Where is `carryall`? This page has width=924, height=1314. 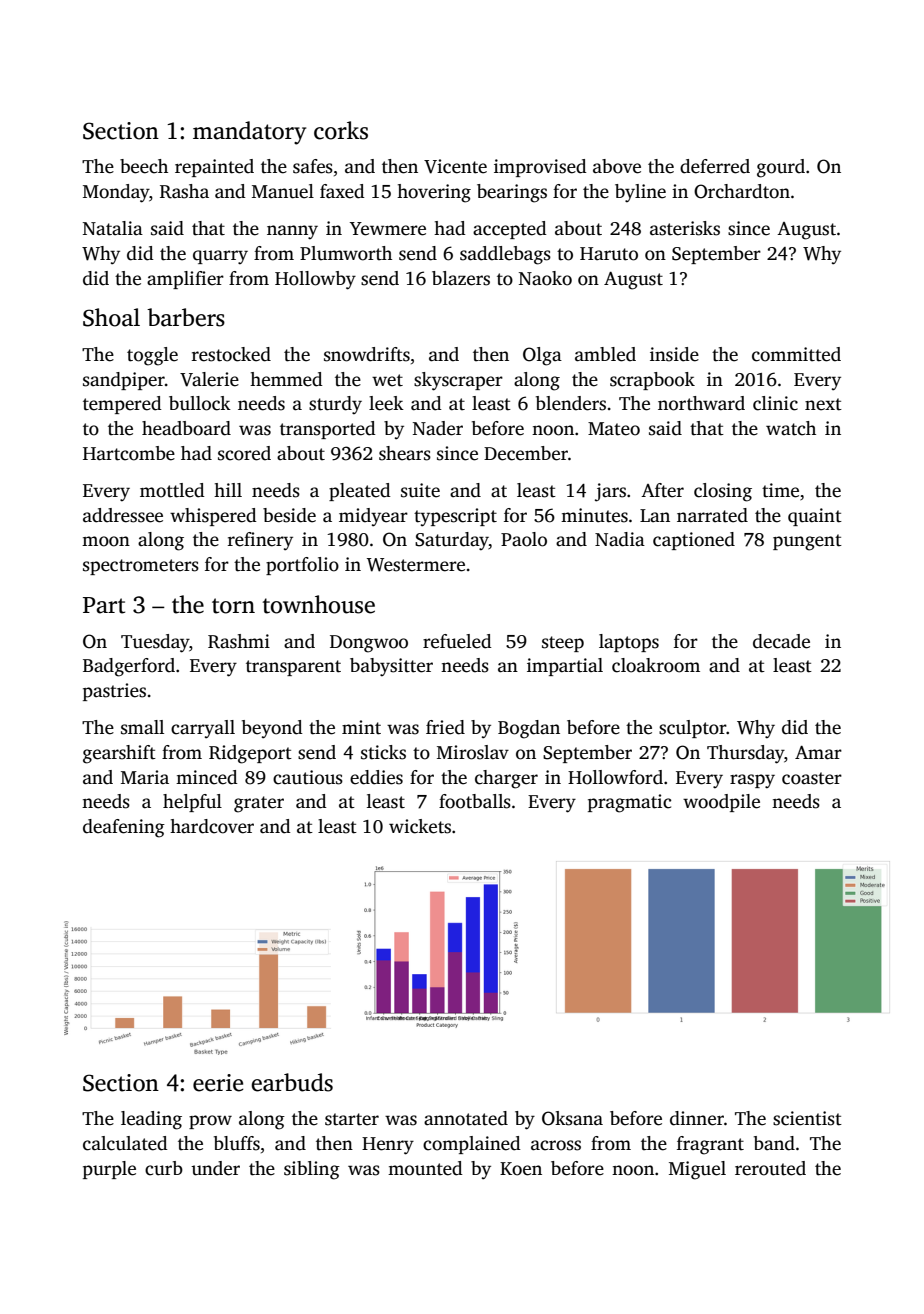
carryall is located at coordinates (203, 729).
